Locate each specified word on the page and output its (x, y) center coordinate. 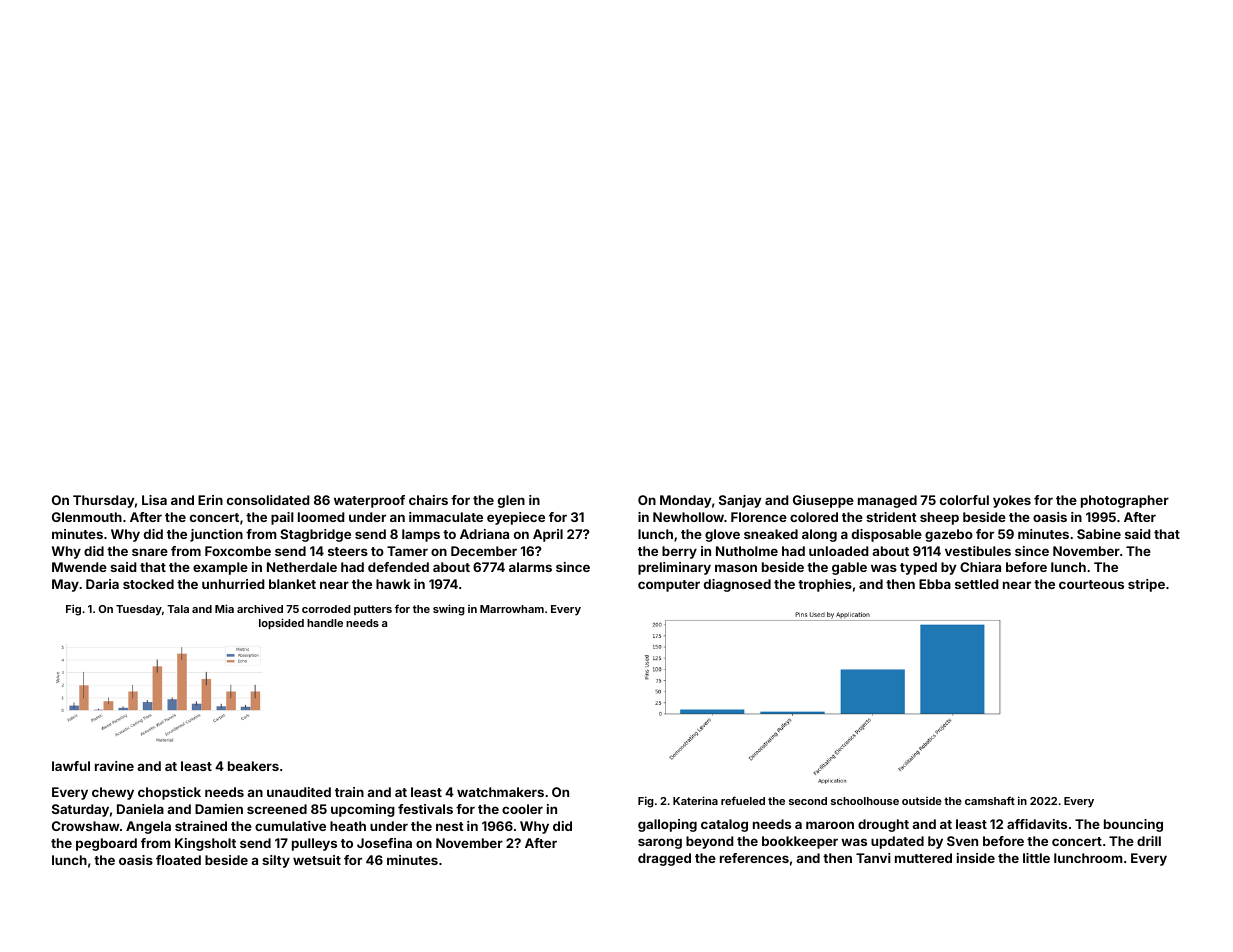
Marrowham (512, 609)
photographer (1125, 501)
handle (325, 623)
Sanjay (740, 501)
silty (276, 861)
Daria (102, 584)
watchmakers (500, 792)
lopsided (281, 624)
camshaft (990, 800)
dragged (664, 859)
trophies (825, 585)
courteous (1091, 584)
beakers (253, 766)
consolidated (268, 500)
